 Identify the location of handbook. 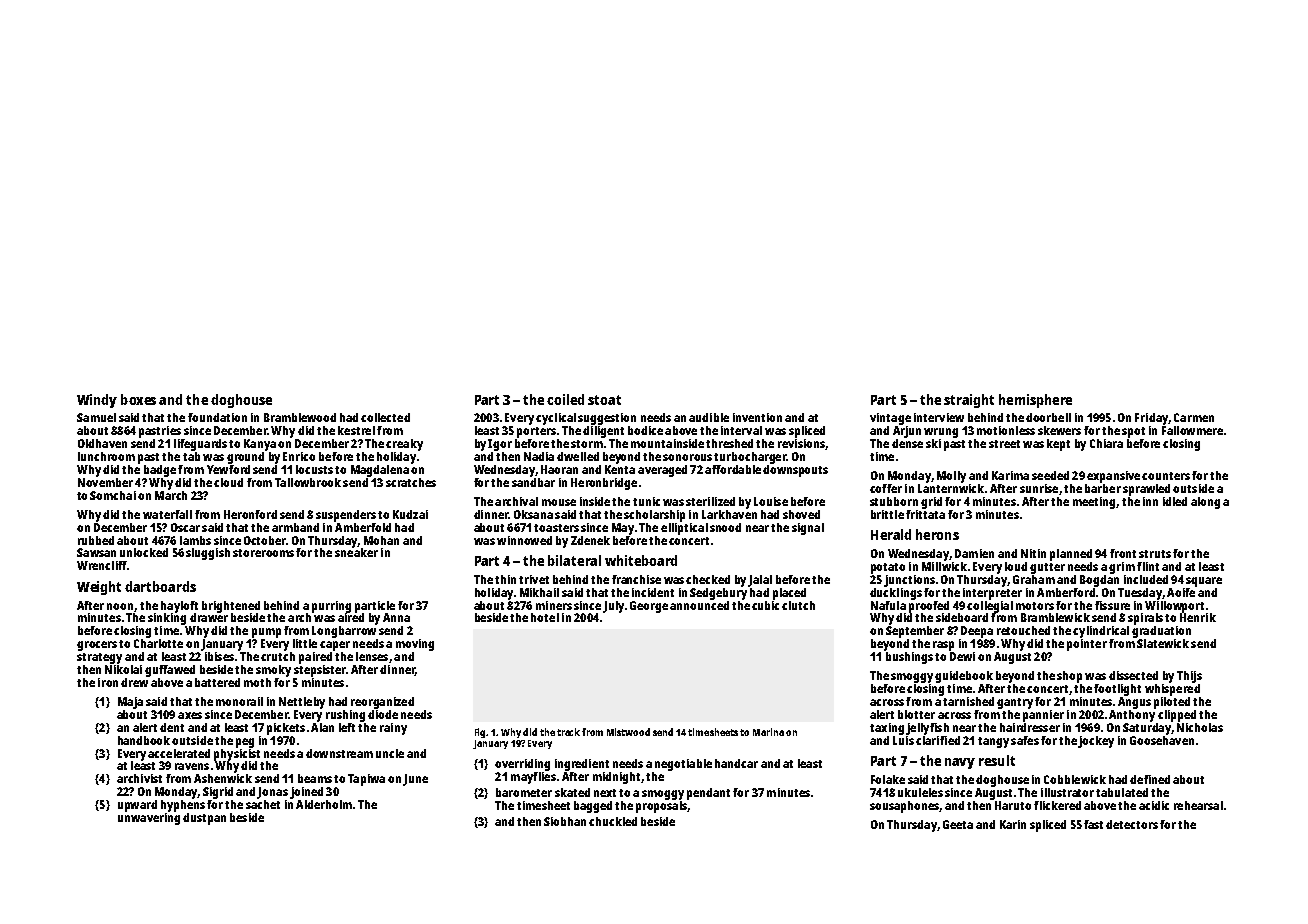
(144, 740).
